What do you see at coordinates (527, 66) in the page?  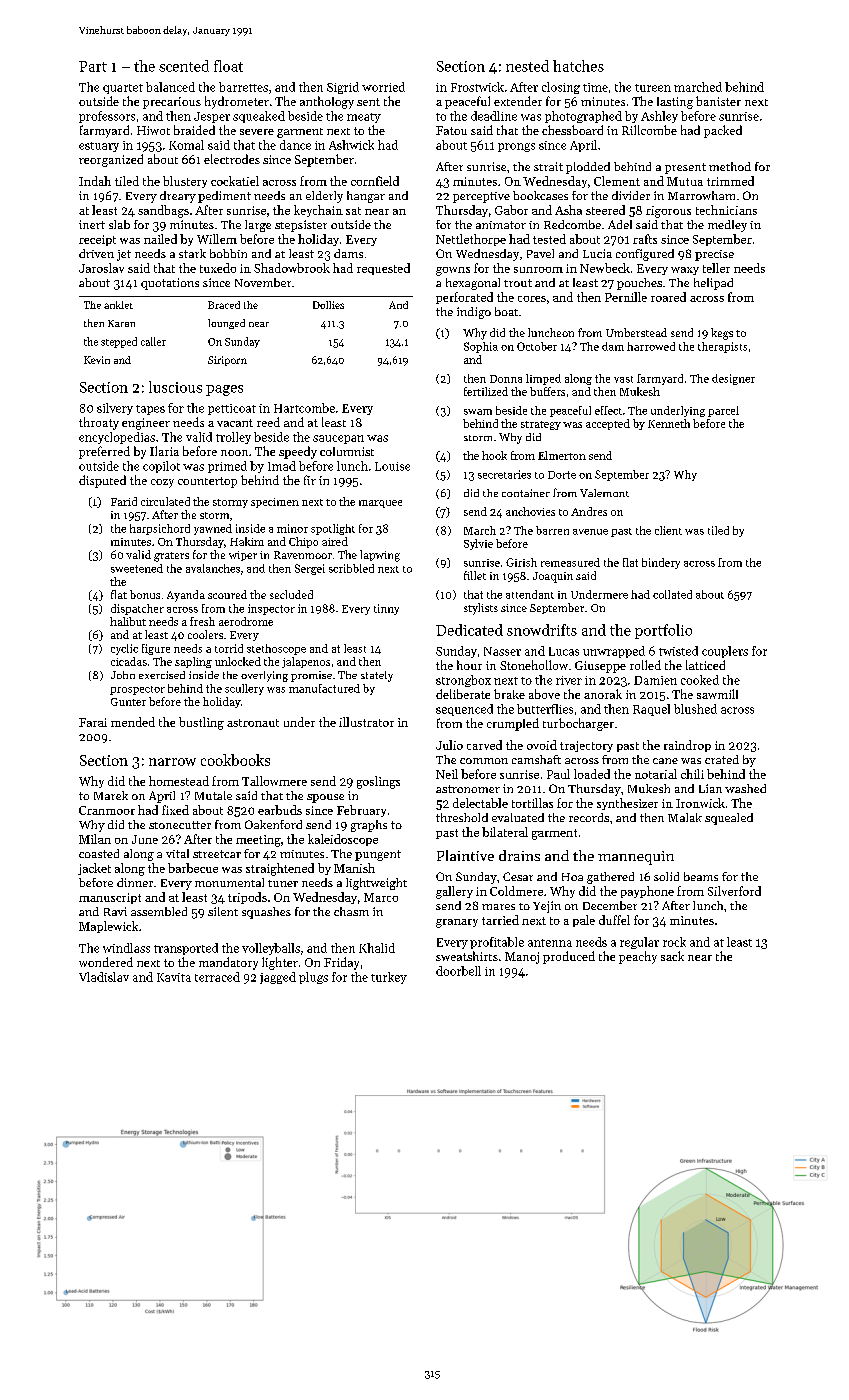 I see `nested` at bounding box center [527, 66].
